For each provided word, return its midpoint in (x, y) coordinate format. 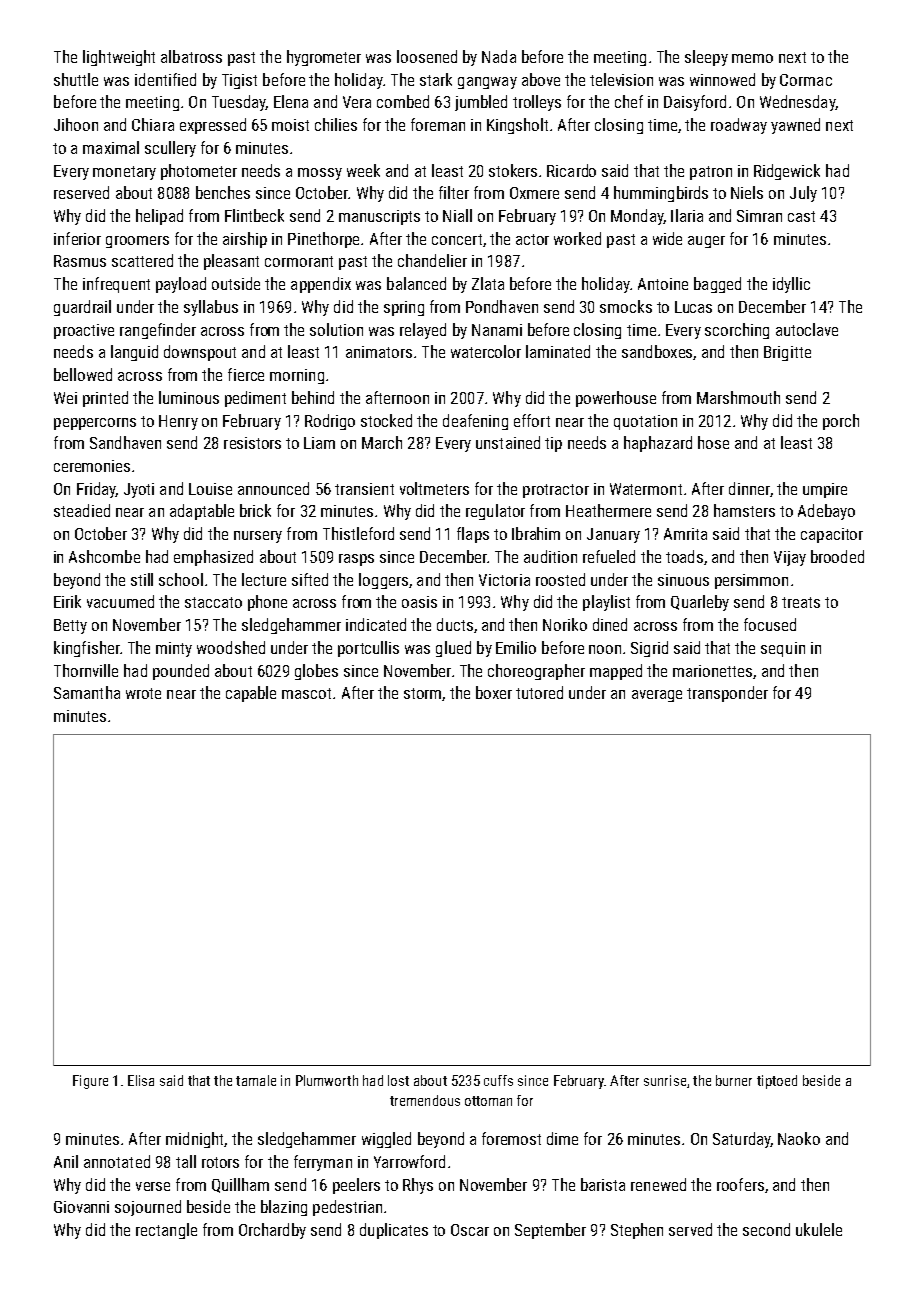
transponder (727, 694)
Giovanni (81, 1207)
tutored (539, 692)
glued (453, 649)
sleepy (706, 58)
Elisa (141, 1080)
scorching (737, 331)
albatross (191, 56)
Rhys (418, 1186)
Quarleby (700, 603)
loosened (427, 56)
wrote (143, 693)
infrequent (116, 285)
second (766, 1229)
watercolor (486, 351)
